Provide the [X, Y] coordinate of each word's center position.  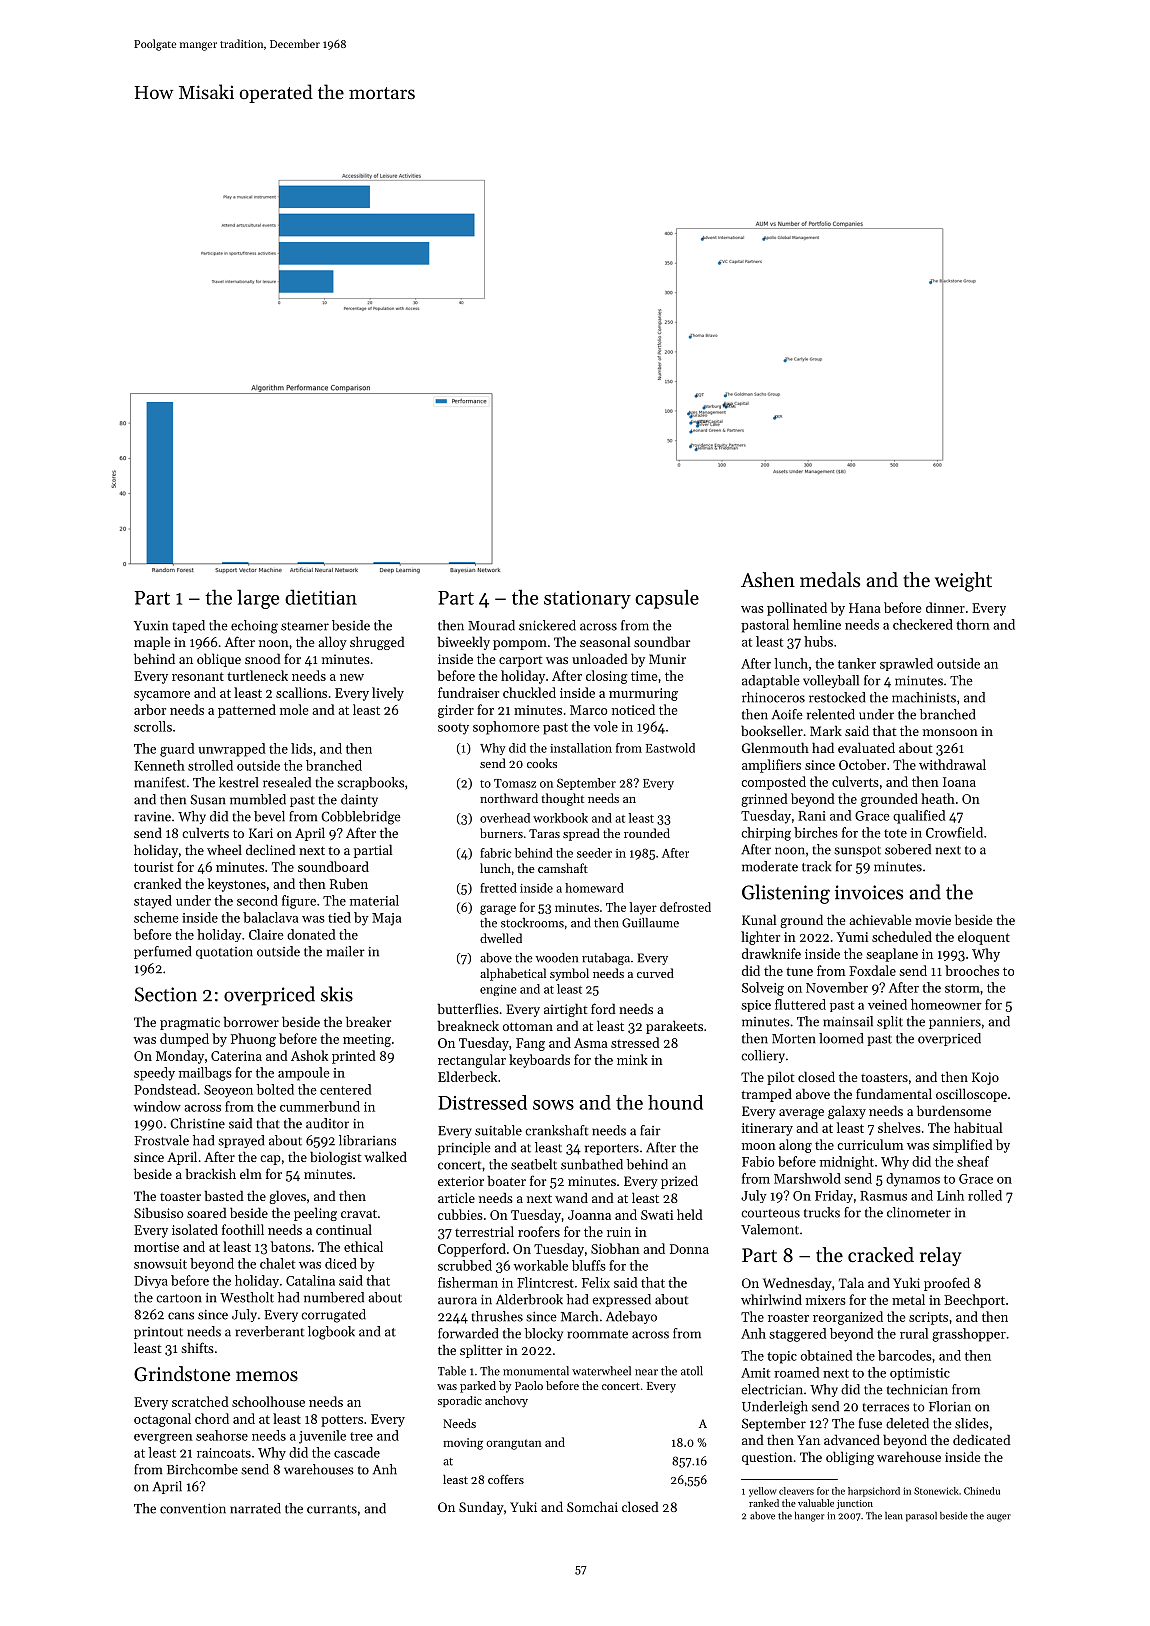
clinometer [919, 1212]
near [646, 1372]
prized [679, 1182]
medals [830, 580]
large [258, 599]
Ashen [768, 579]
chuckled [529, 692]
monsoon [950, 732]
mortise [156, 1247]
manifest [160, 782]
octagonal [162, 1420]
